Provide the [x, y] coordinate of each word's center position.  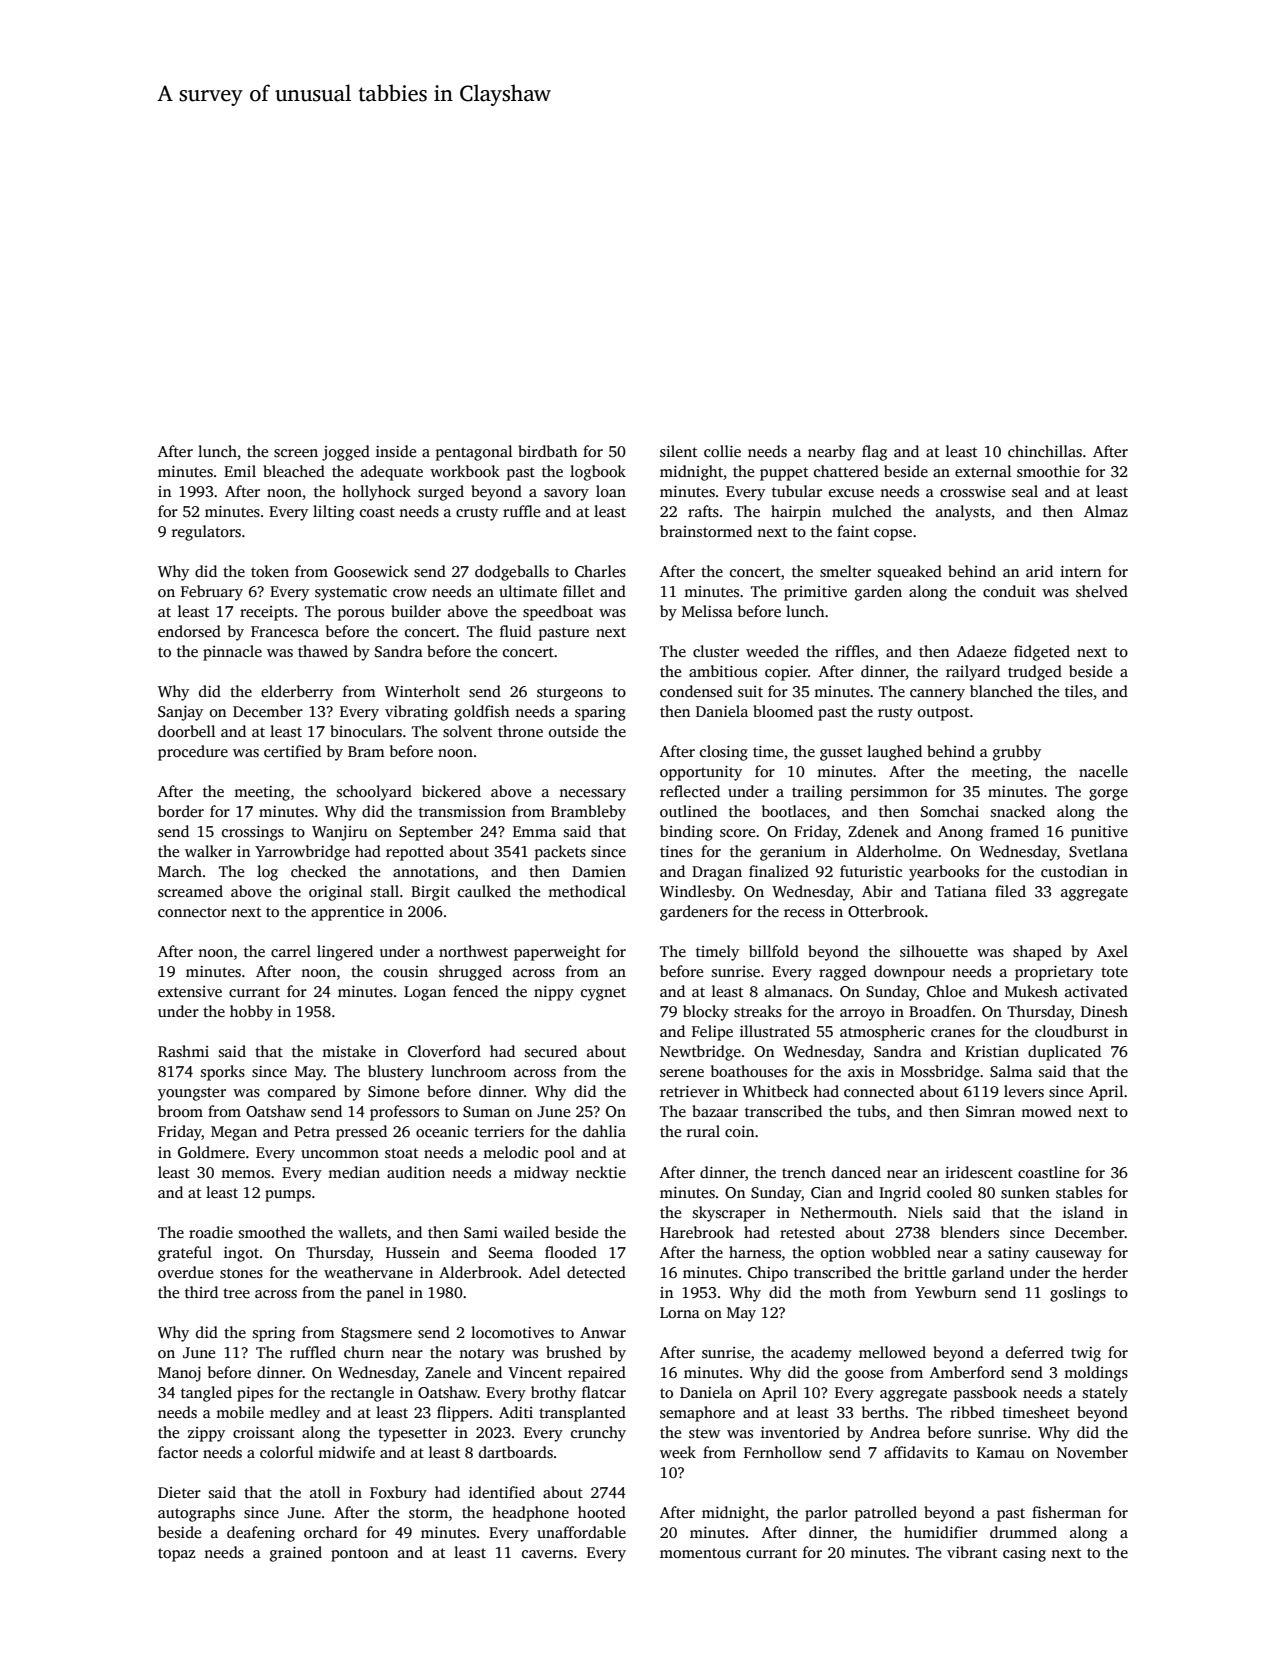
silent [678, 451]
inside [396, 451]
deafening [261, 1534]
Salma [1011, 1071]
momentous [700, 1553]
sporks [223, 1073]
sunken [1025, 1192]
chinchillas [1045, 451]
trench [804, 1172]
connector [192, 912]
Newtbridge [700, 1053]
